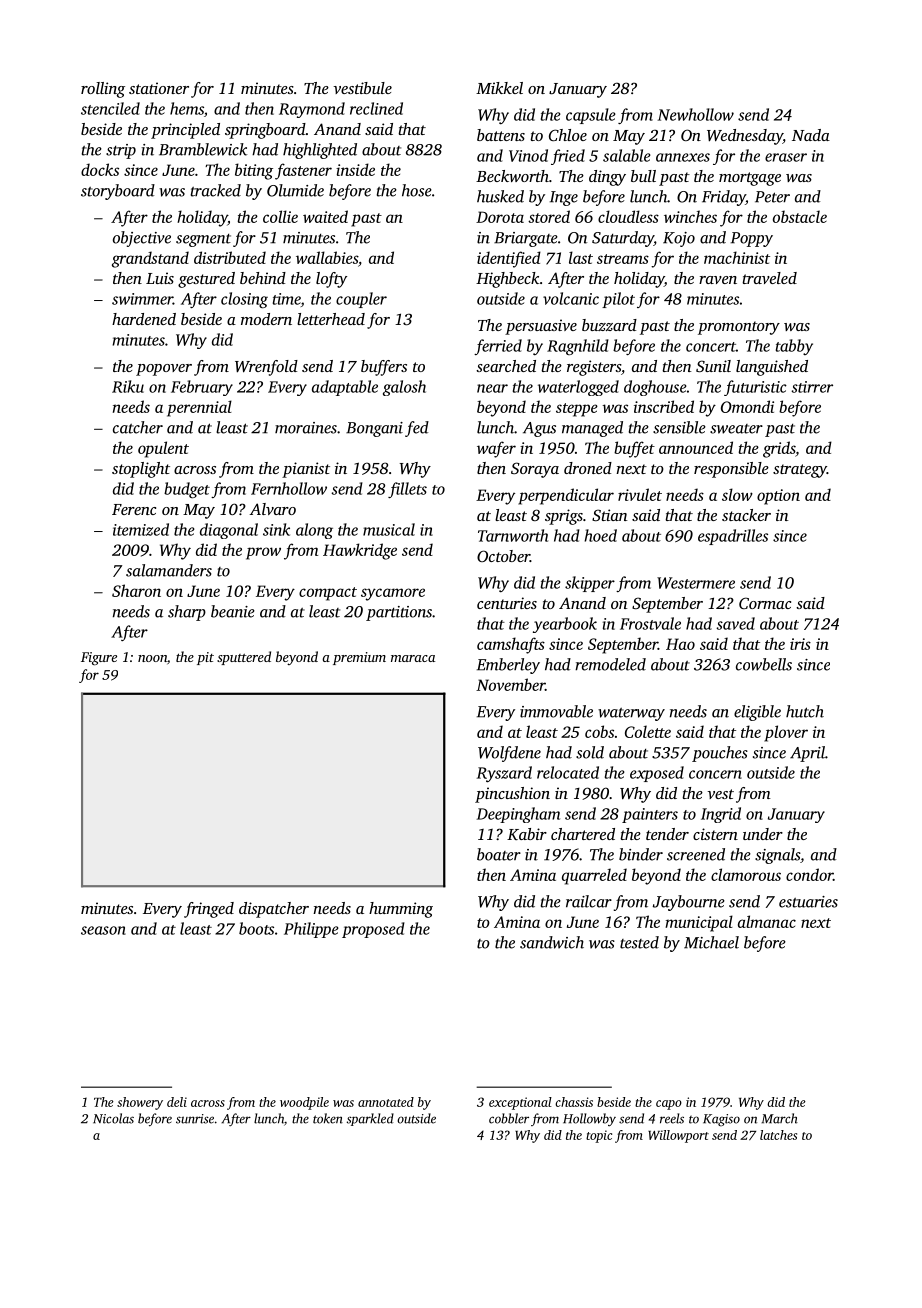  I want to click on Nada, so click(811, 135).
